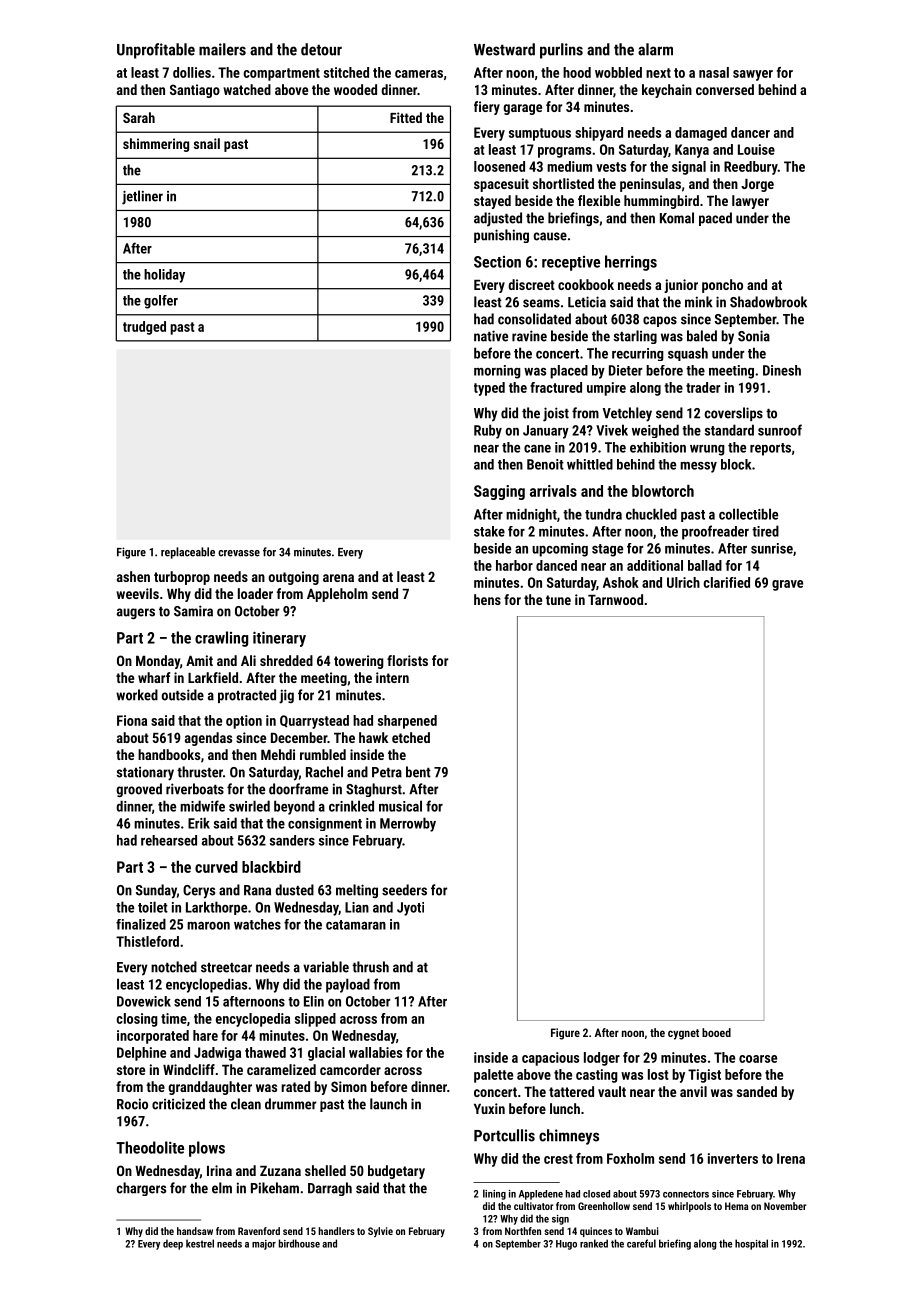  Describe the element at coordinates (222, 49) in the image. I see `mailers` at that location.
